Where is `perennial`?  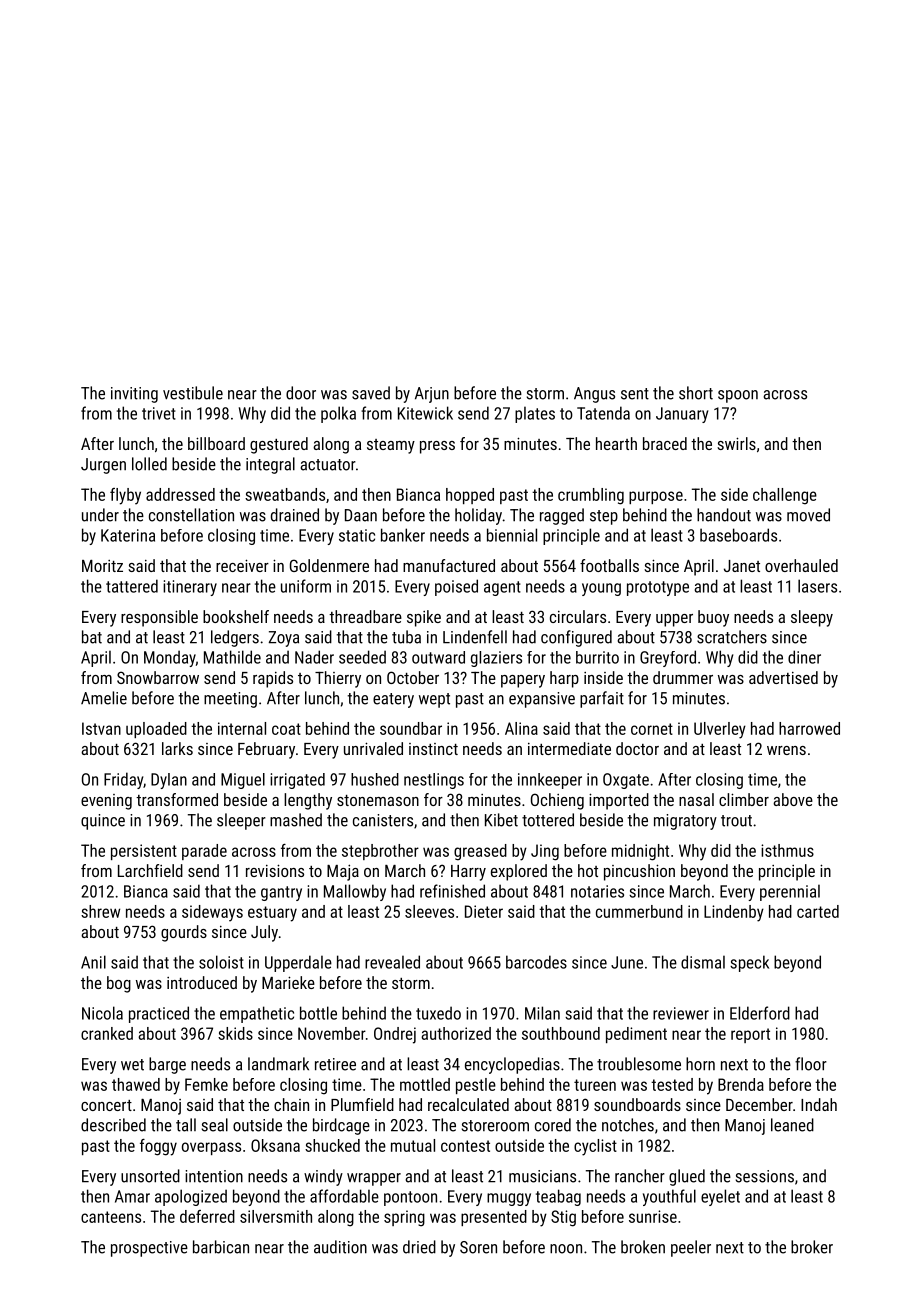 perennial is located at coordinates (790, 892).
